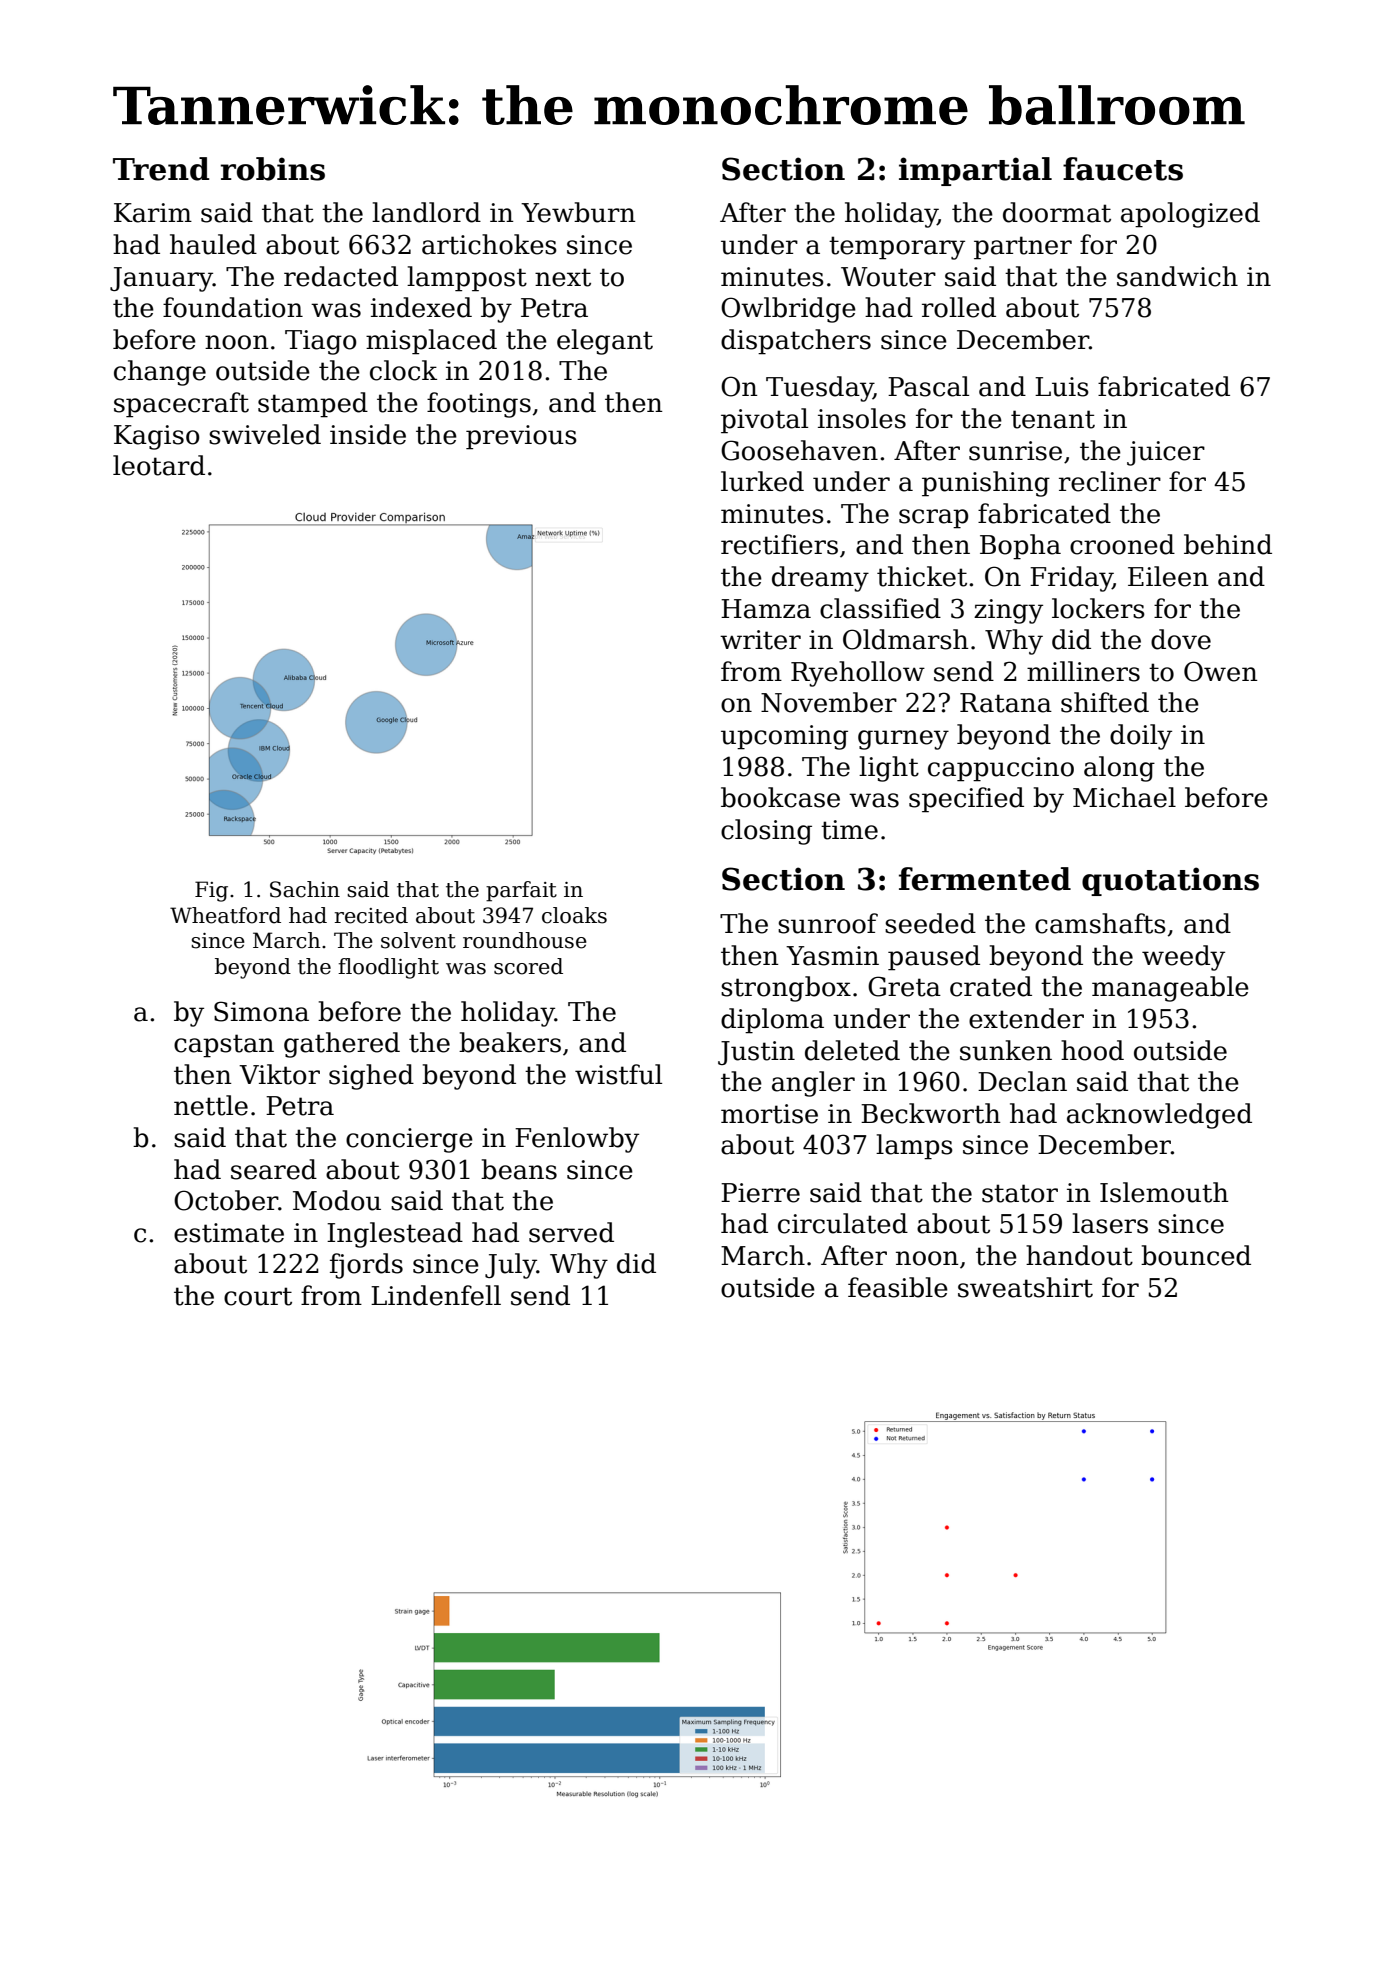 The image size is (1386, 1969). What do you see at coordinates (1181, 639) in the image?
I see `dove` at bounding box center [1181, 639].
